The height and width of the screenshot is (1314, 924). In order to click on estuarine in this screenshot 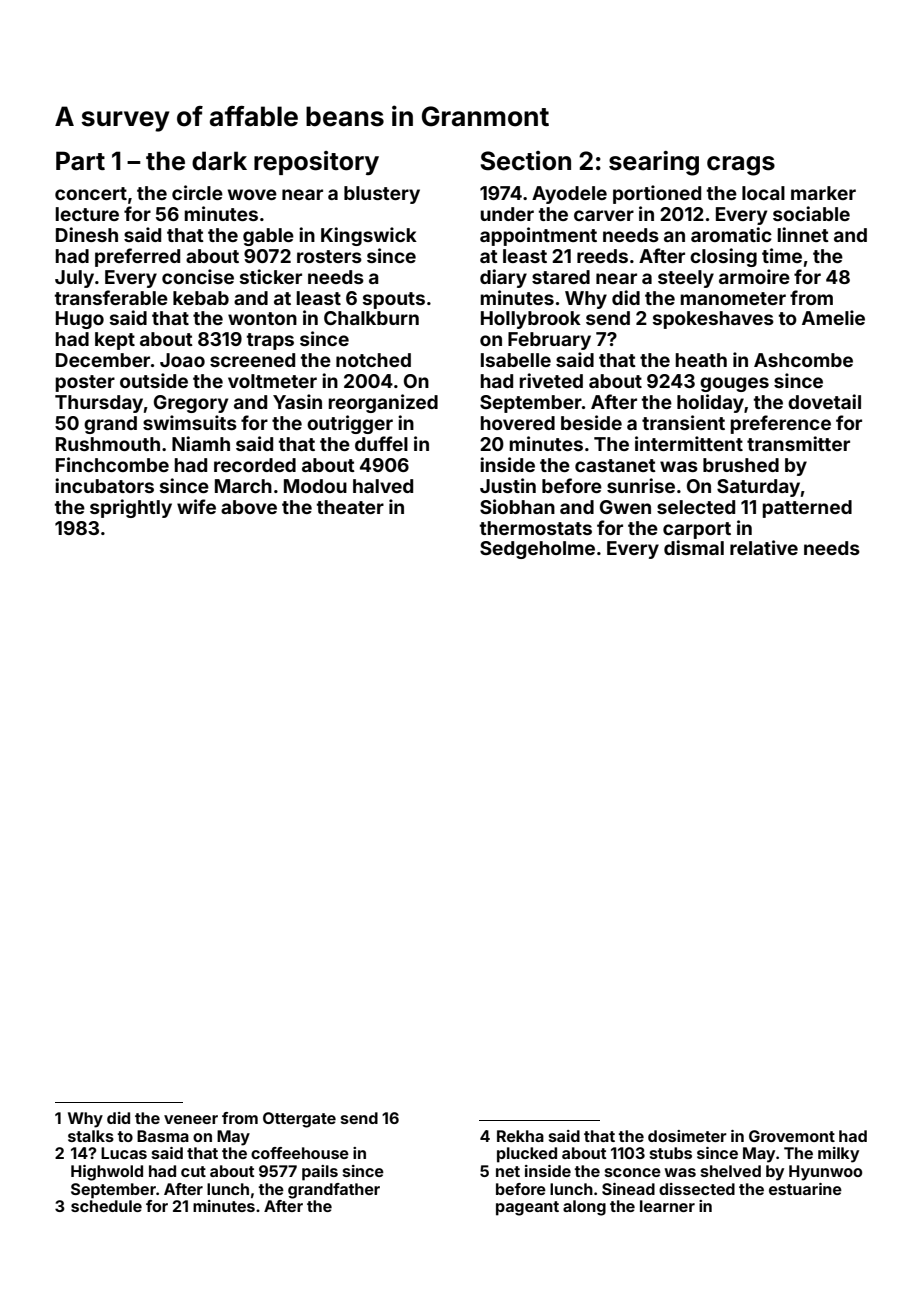, I will do `click(805, 1189)`.
